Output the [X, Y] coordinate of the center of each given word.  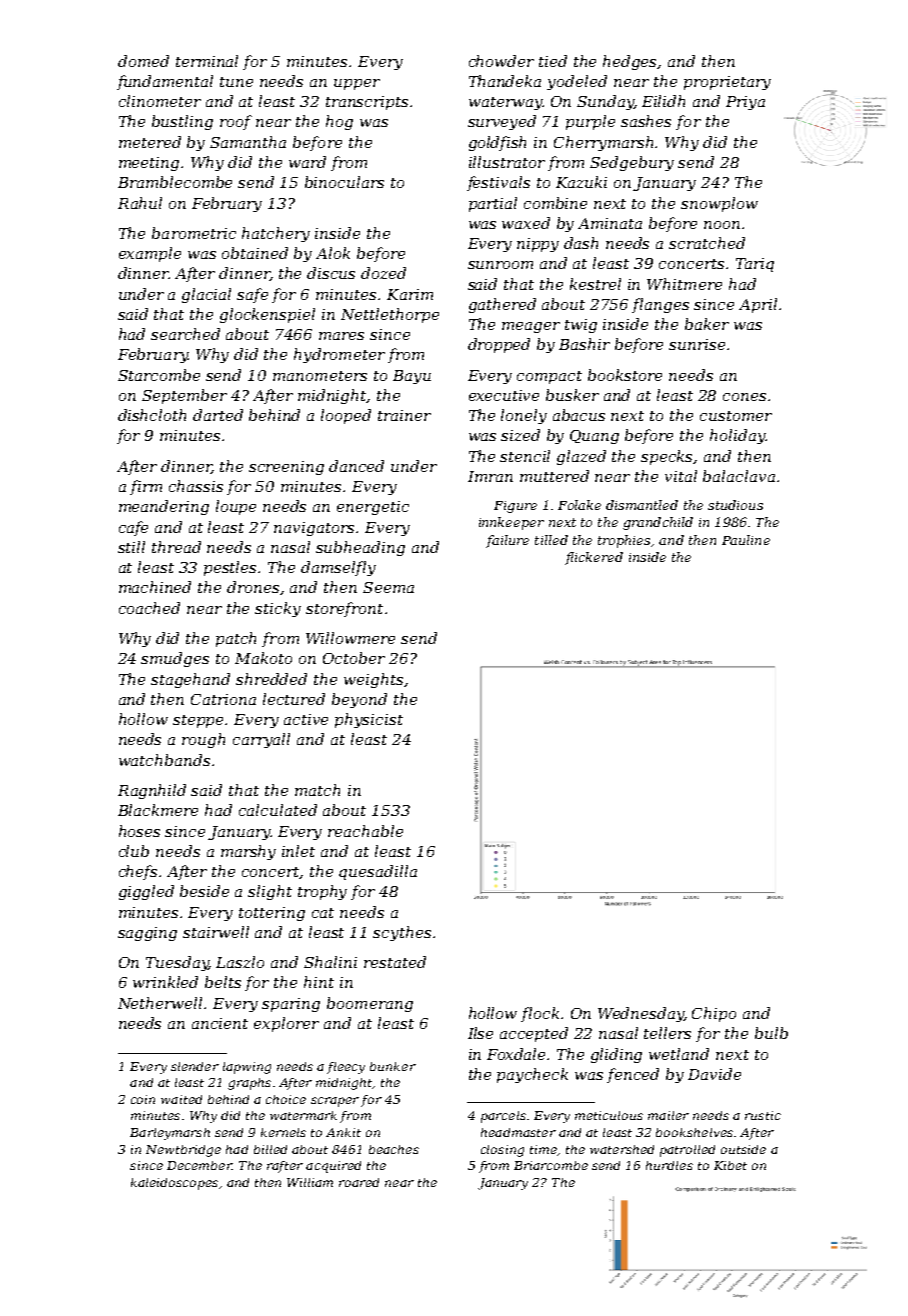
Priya [745, 103]
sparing [291, 1005]
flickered [594, 558]
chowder [501, 61]
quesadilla [378, 872]
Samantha [248, 142]
